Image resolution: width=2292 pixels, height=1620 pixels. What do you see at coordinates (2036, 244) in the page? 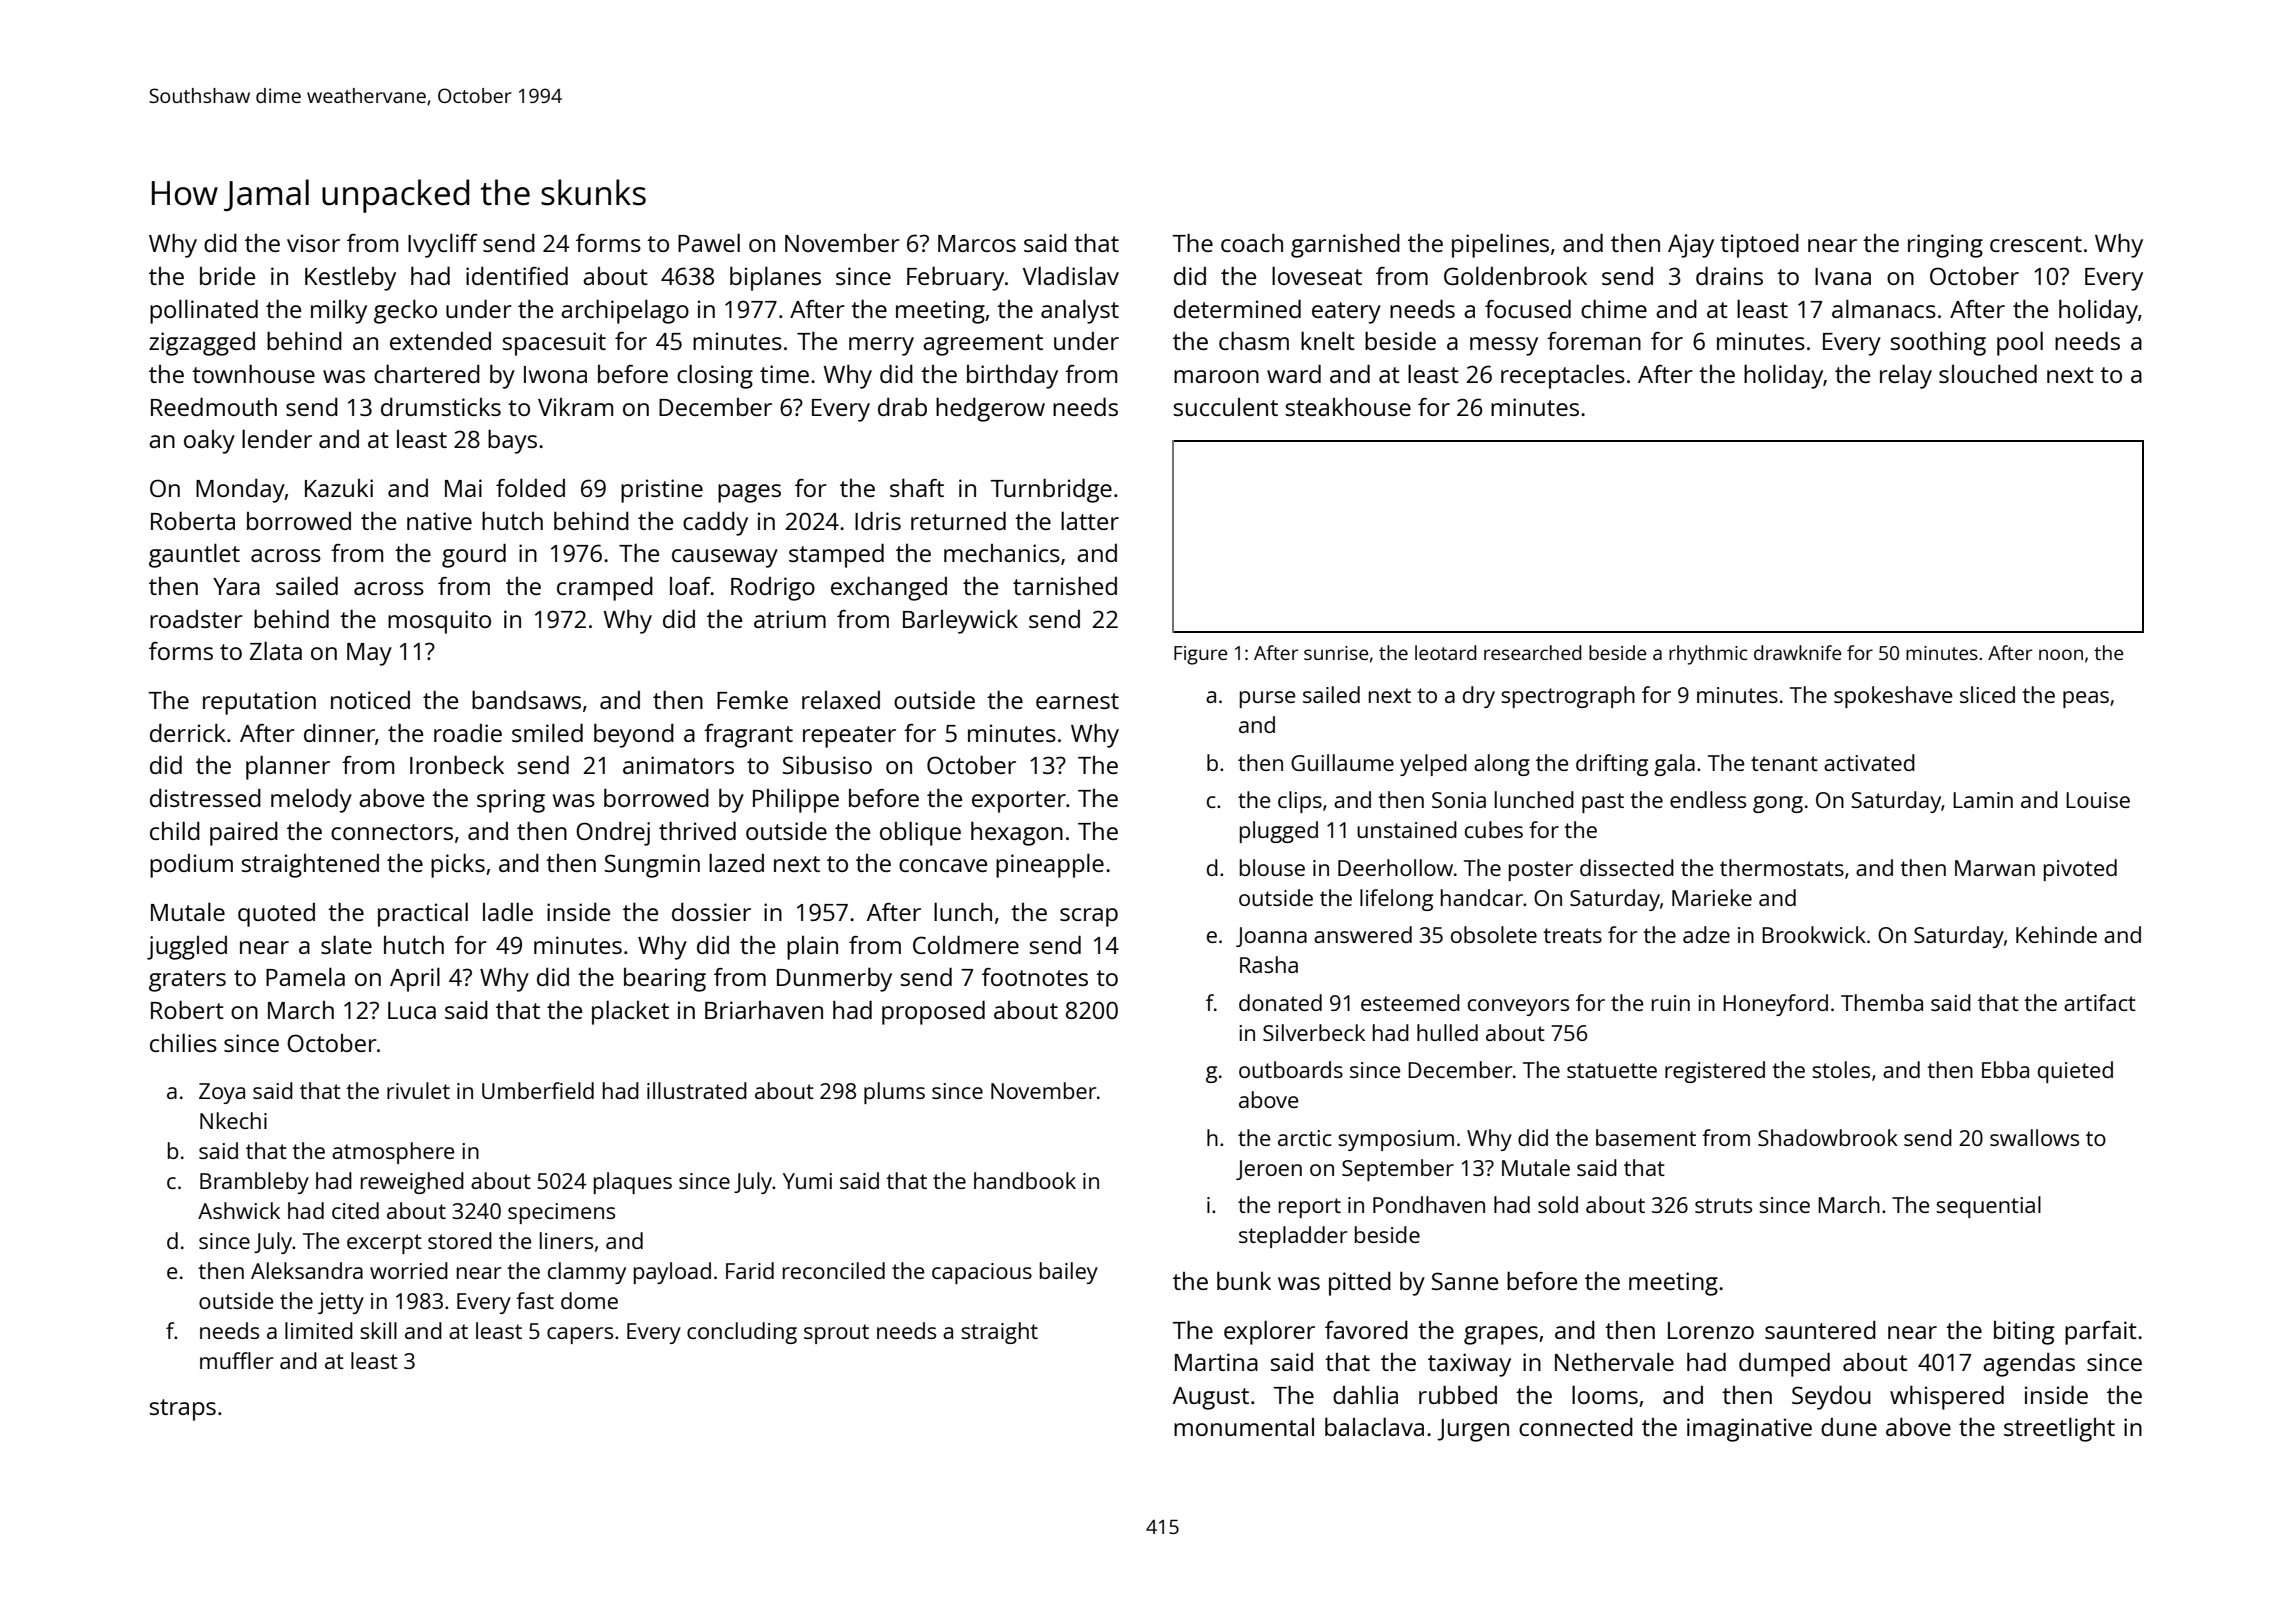
I see `crescent` at bounding box center [2036, 244].
